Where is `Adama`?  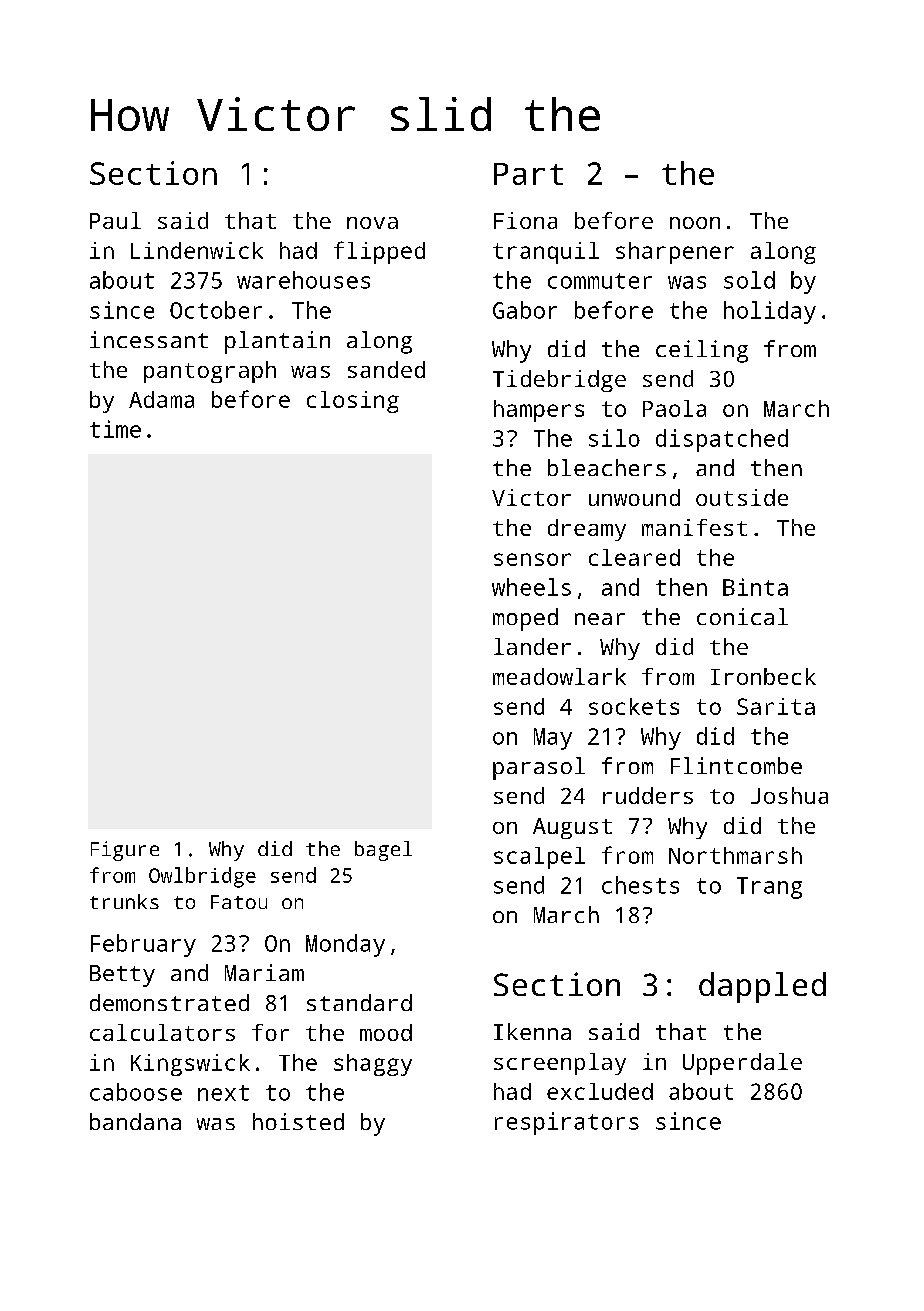 Adama is located at coordinates (161, 399).
